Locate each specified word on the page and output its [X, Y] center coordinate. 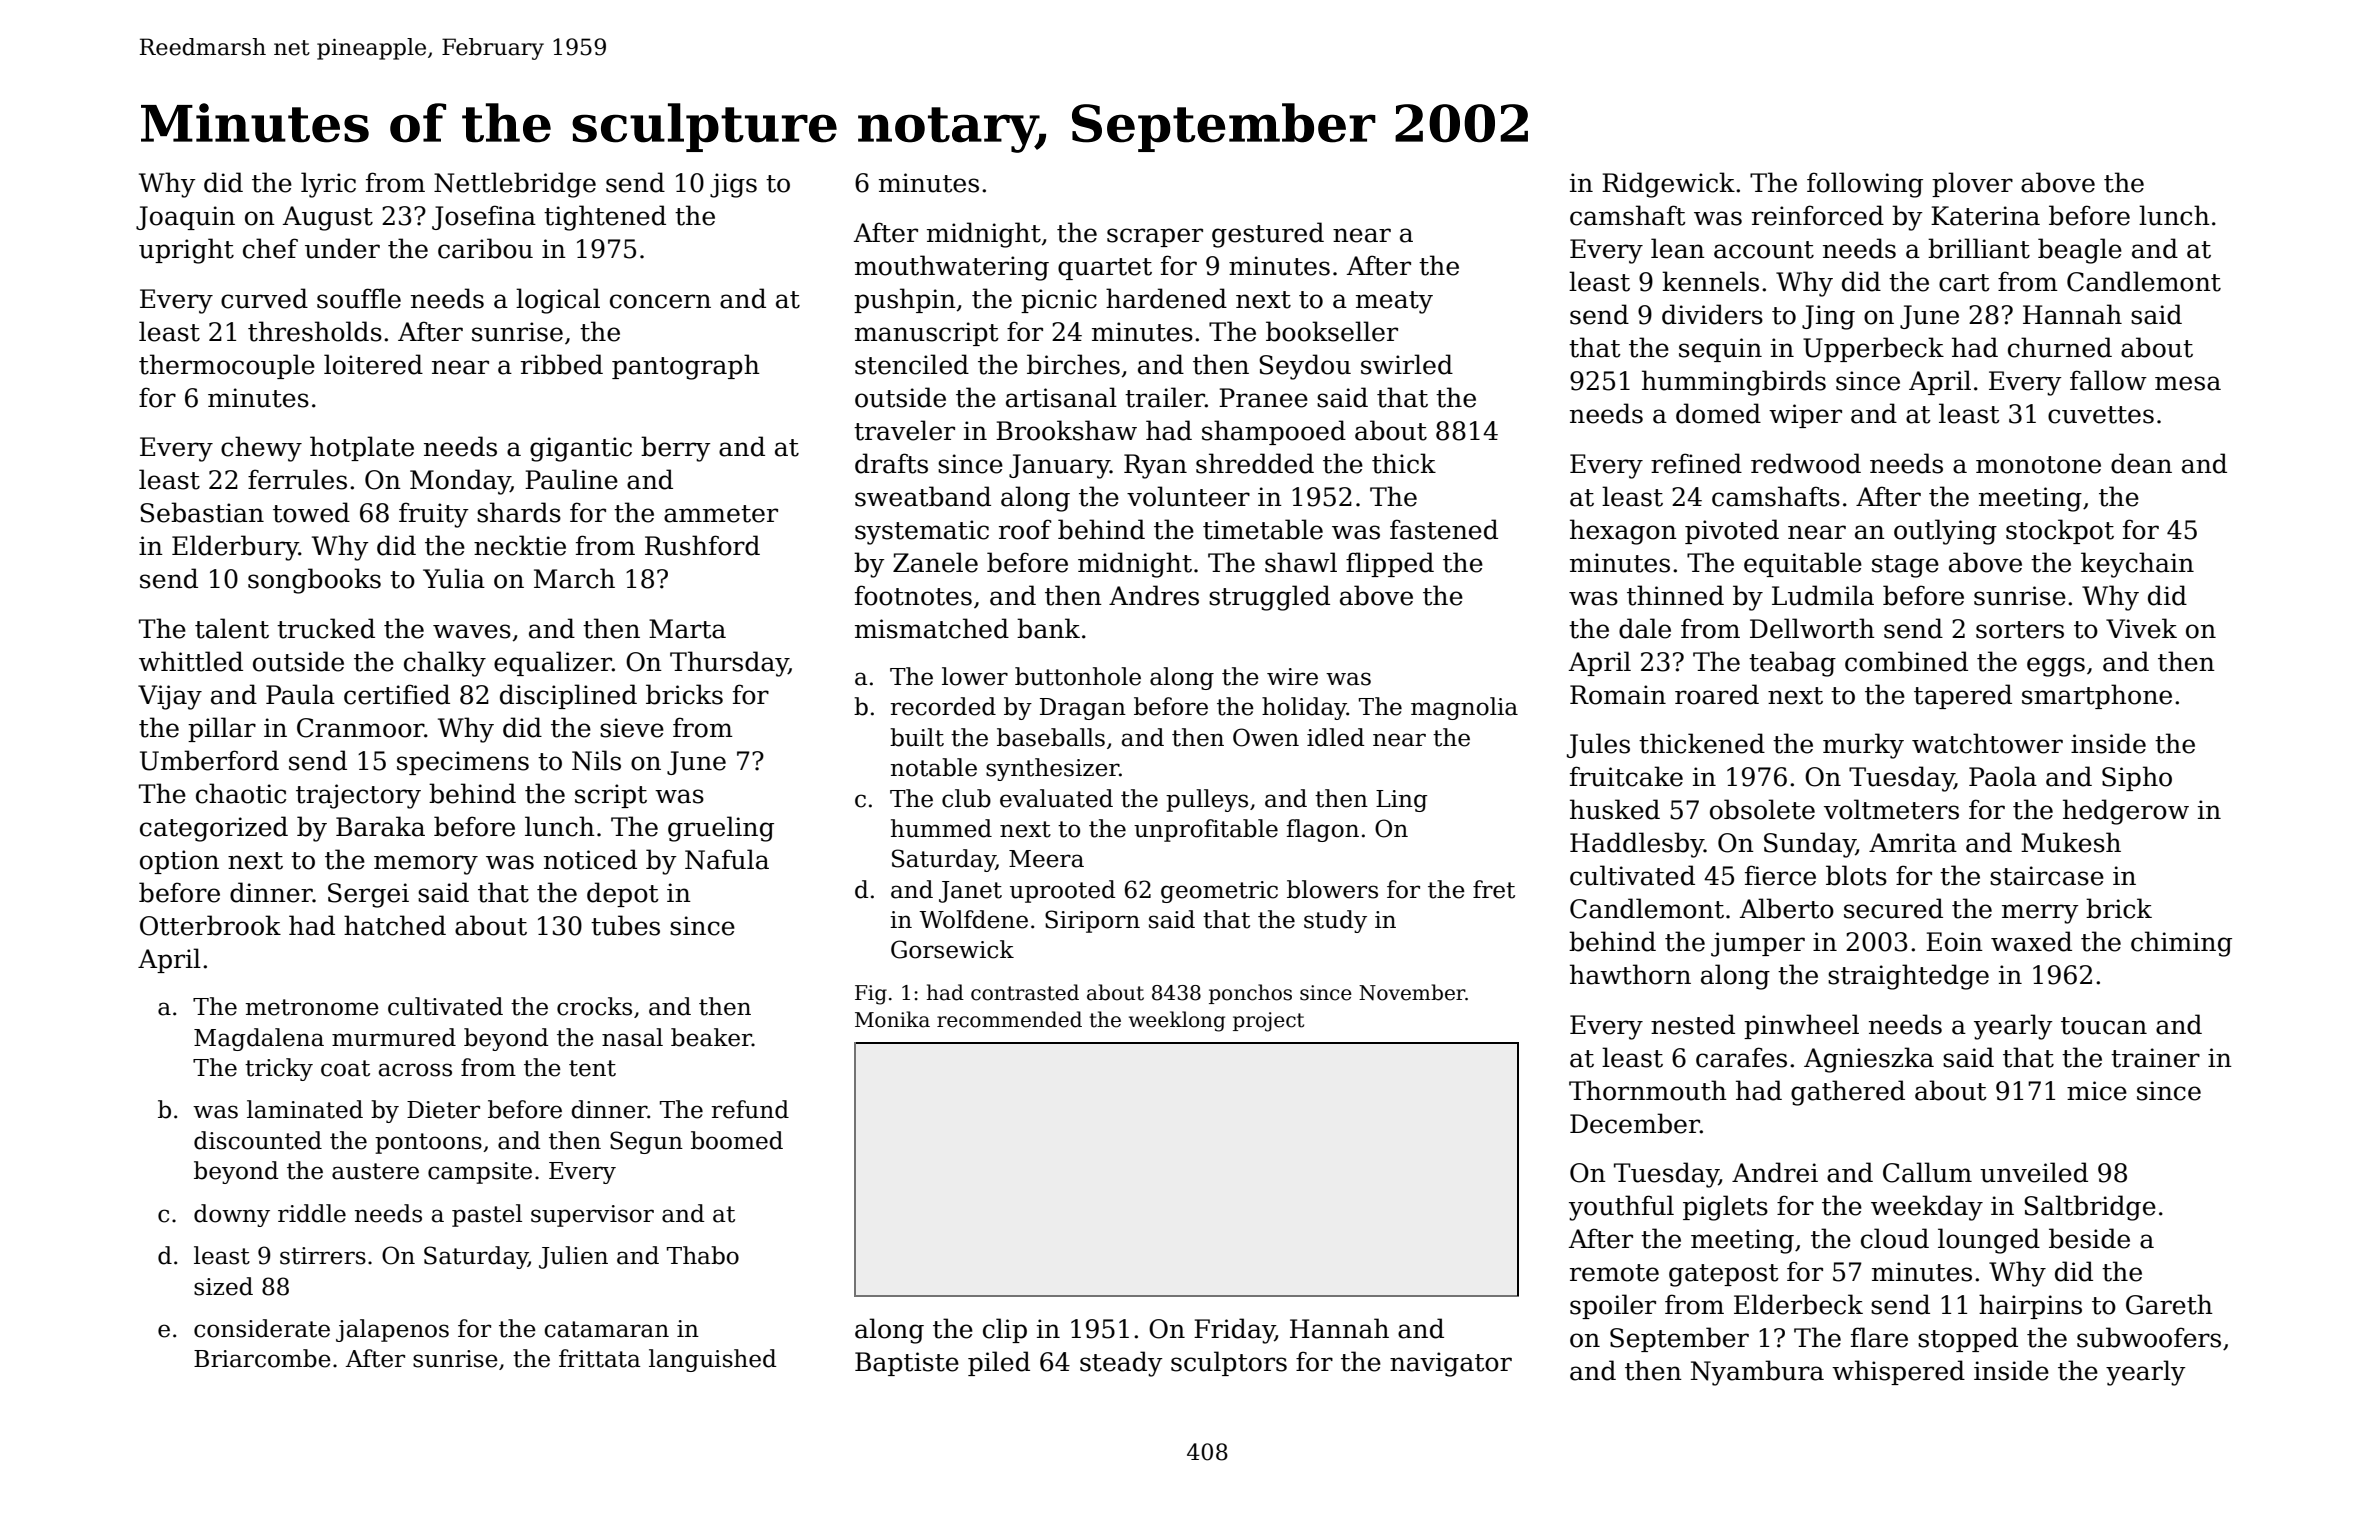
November [1412, 992]
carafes [1741, 1057]
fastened [1444, 529]
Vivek [2141, 628]
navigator [1451, 1364]
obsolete [1762, 809]
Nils [596, 760]
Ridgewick [1668, 185]
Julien [573, 1257]
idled [1335, 737]
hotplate [362, 448]
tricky [279, 1069]
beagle [2080, 251]
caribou [485, 248]
